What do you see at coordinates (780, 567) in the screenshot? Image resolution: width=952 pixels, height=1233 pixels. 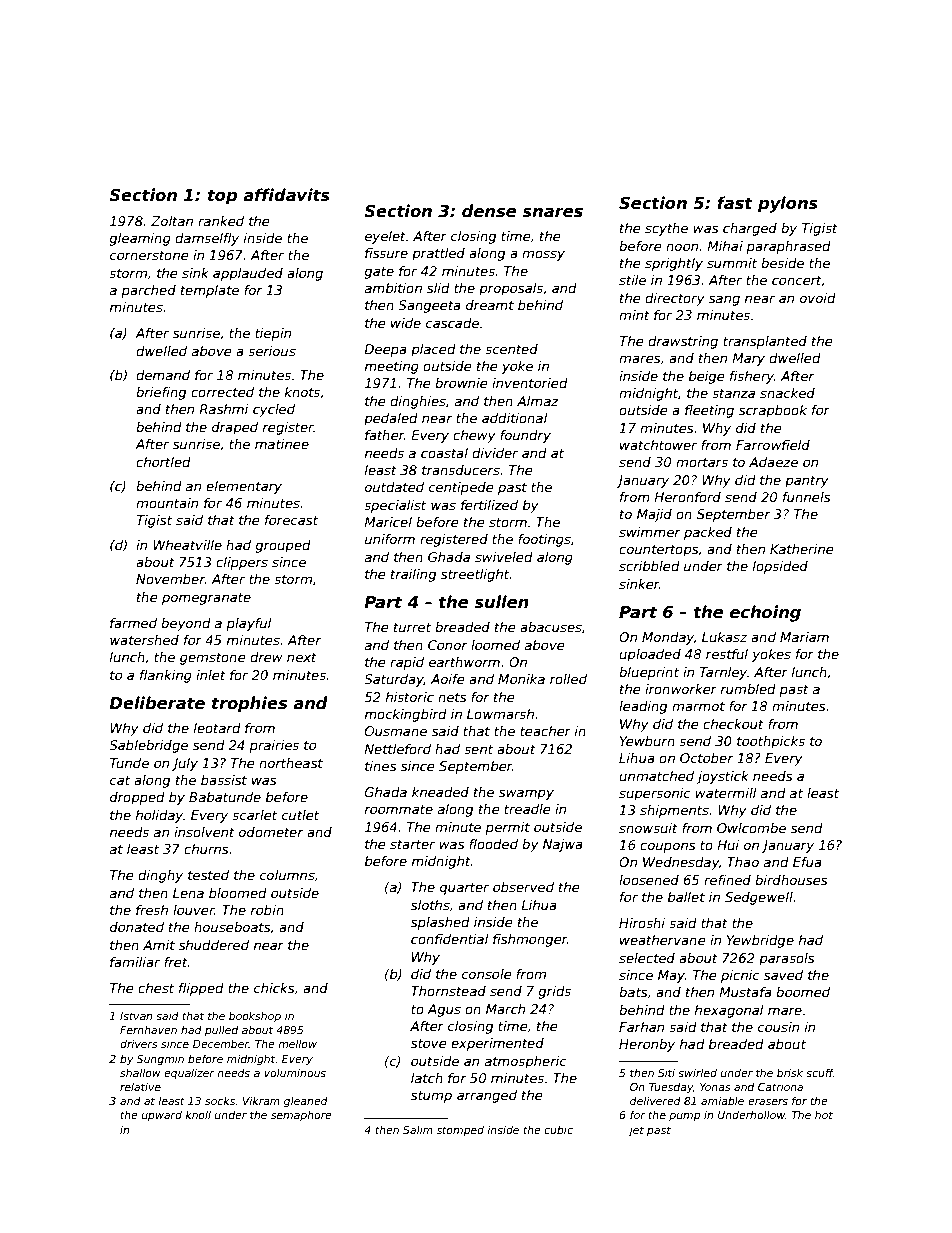 I see `lopsided` at bounding box center [780, 567].
